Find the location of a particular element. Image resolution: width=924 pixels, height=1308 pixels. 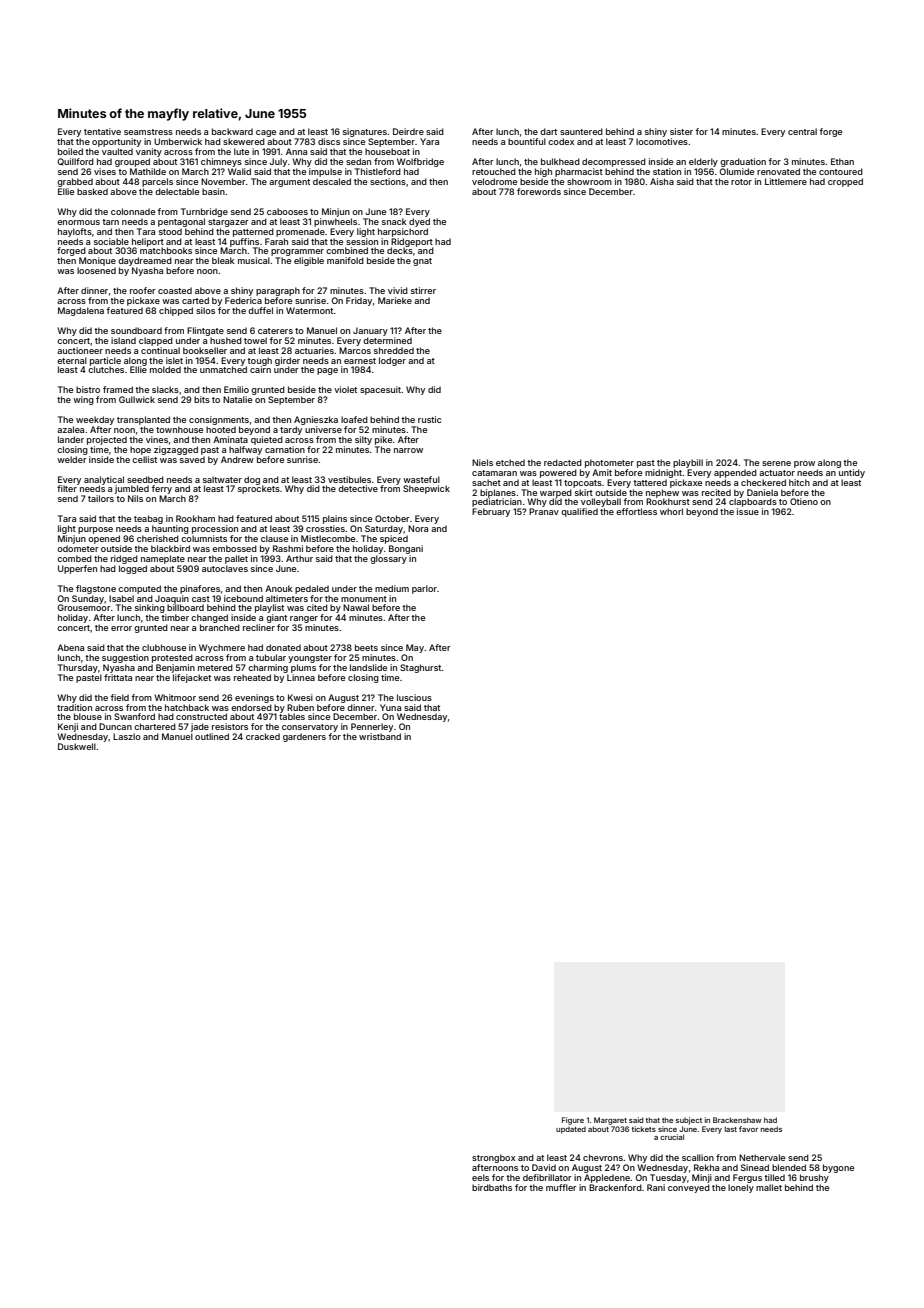

forewords is located at coordinates (539, 191).
